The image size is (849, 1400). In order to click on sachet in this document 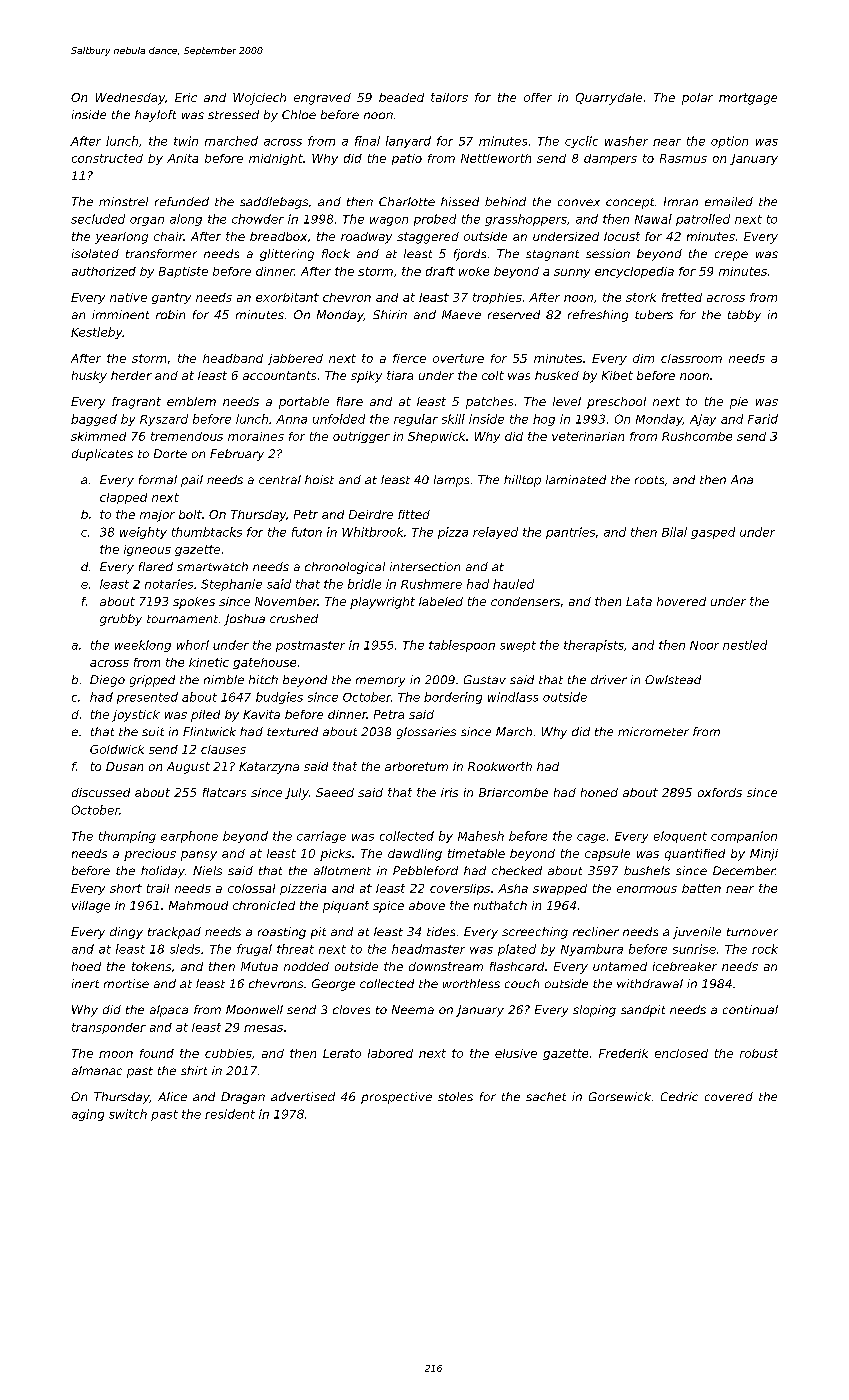, I will do `click(546, 1096)`.
